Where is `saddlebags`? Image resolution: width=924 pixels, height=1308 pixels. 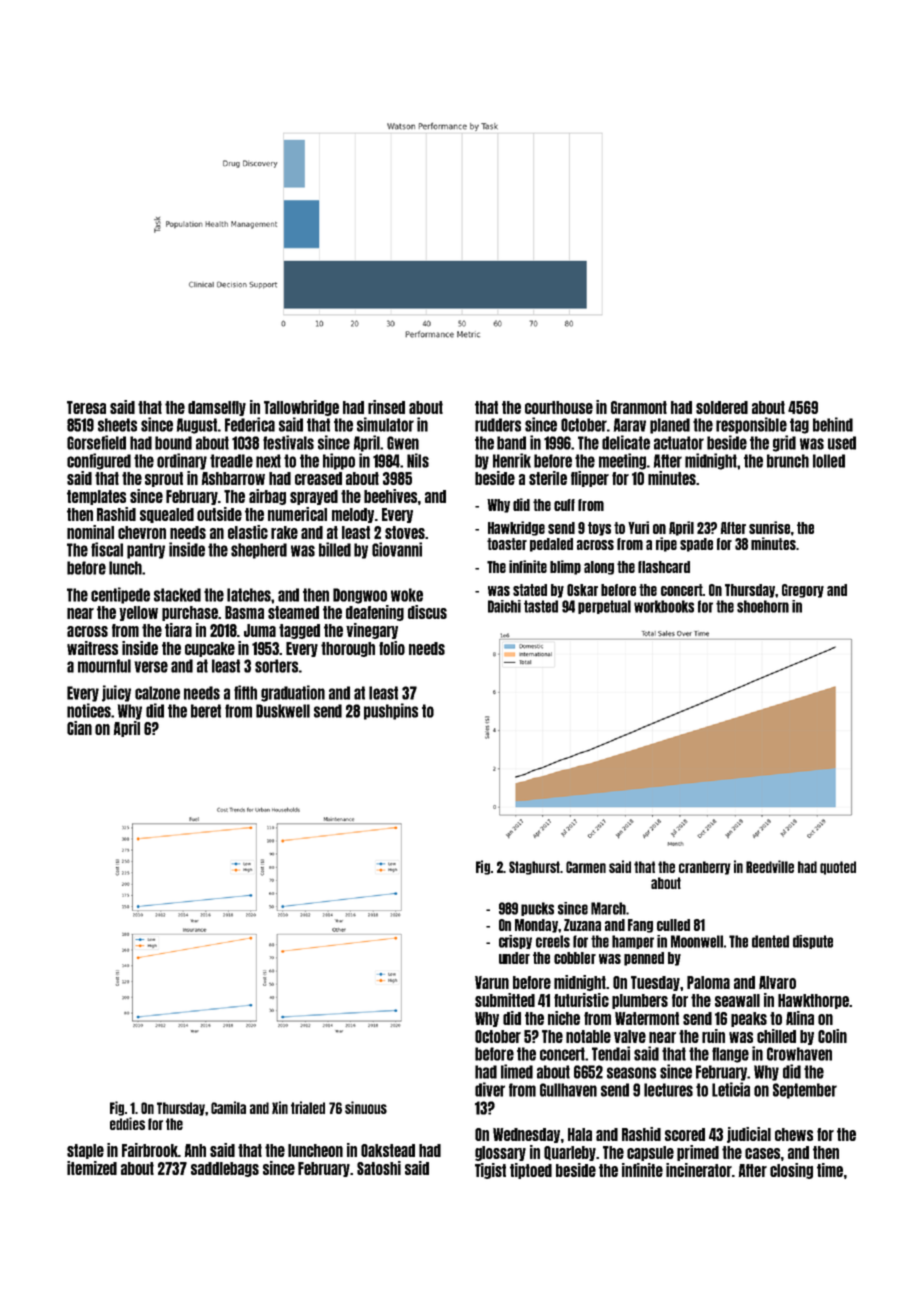 saddlebags is located at coordinates (225, 1169).
